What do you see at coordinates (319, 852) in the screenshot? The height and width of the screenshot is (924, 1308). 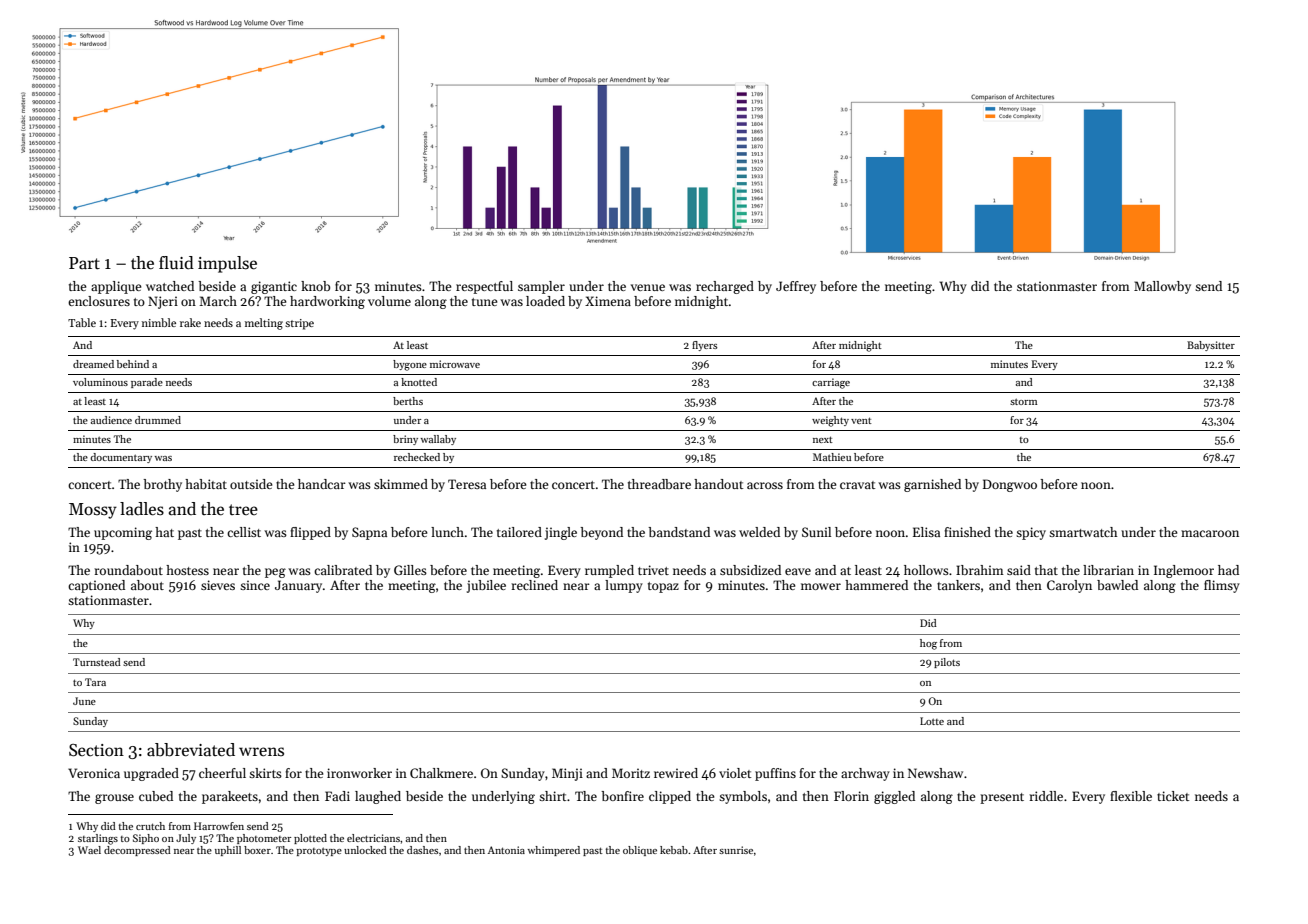 I see `prototype` at bounding box center [319, 852].
